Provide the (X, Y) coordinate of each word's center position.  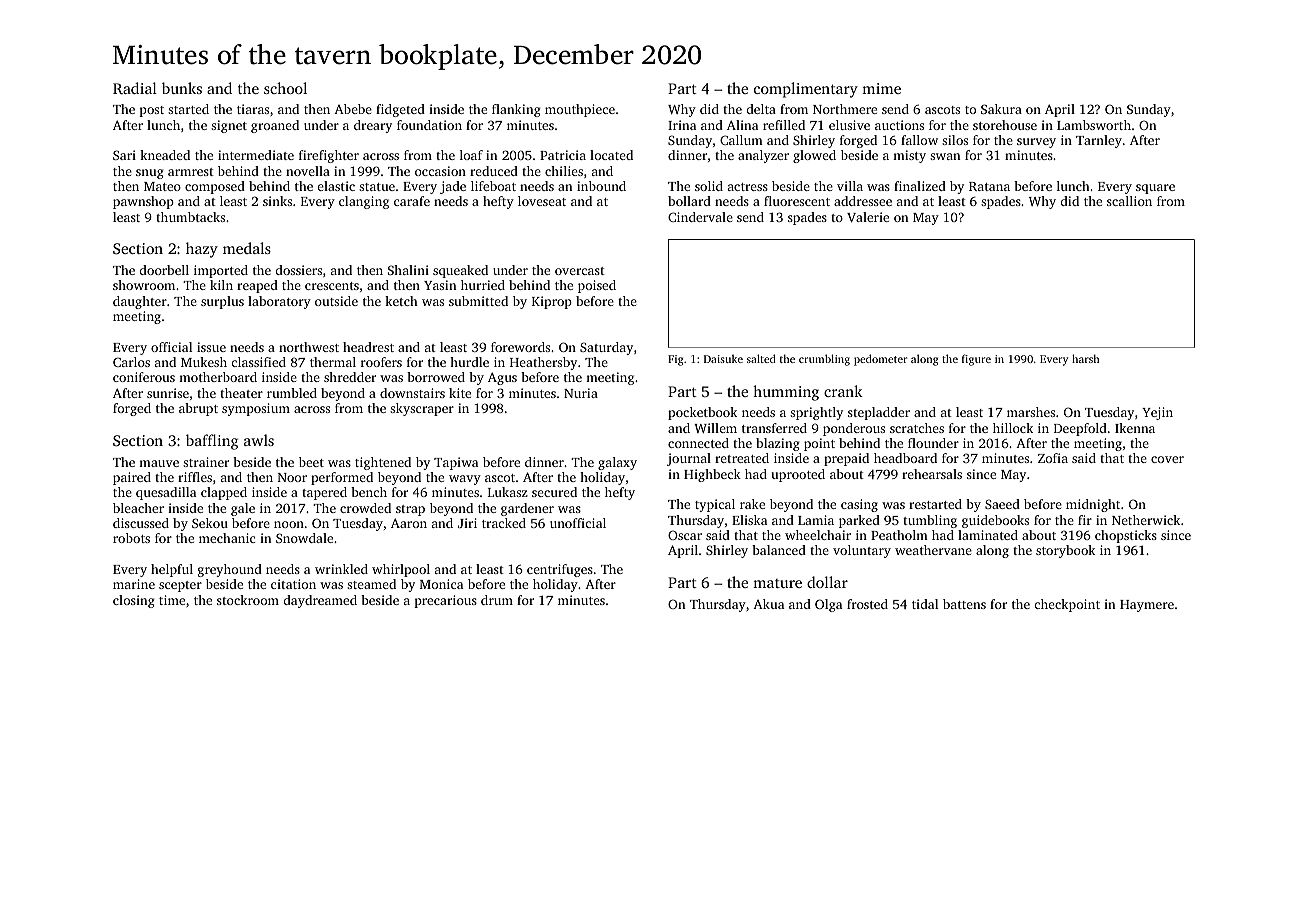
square (1155, 189)
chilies (564, 171)
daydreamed (320, 601)
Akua (768, 604)
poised (597, 286)
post (151, 111)
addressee (863, 201)
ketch (401, 301)
